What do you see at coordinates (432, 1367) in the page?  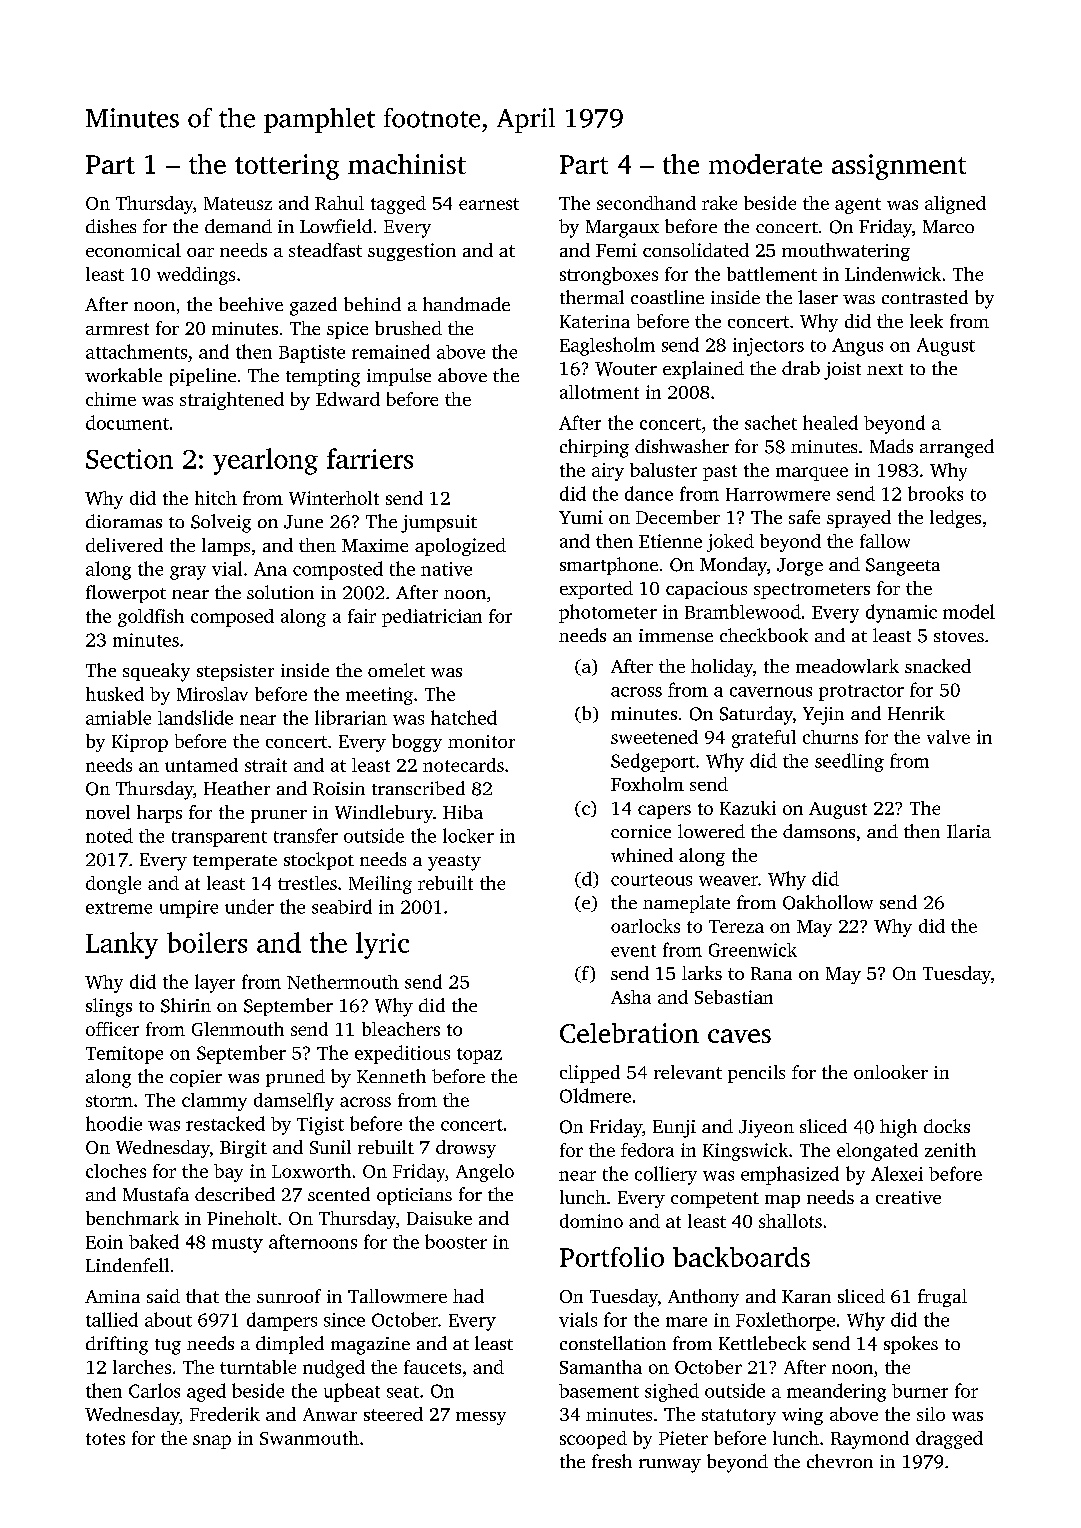 I see `faucets` at bounding box center [432, 1367].
